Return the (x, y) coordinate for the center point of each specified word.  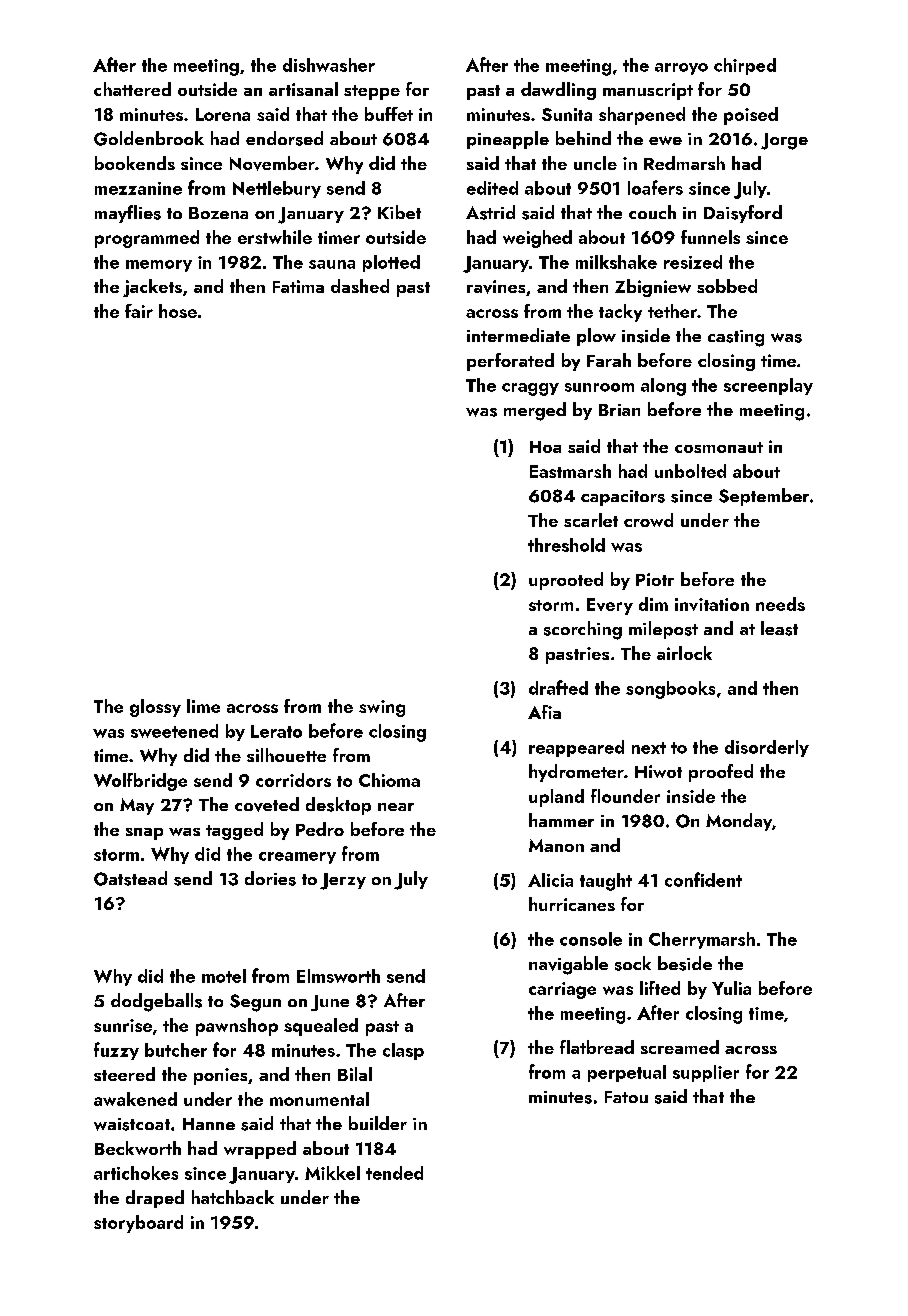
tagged (234, 831)
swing (382, 708)
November (272, 163)
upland (556, 798)
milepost (663, 630)
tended (394, 1173)
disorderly (767, 748)
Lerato (276, 731)
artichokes (136, 1173)
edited (492, 188)
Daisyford (743, 214)
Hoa (545, 447)
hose (178, 311)
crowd (648, 520)
